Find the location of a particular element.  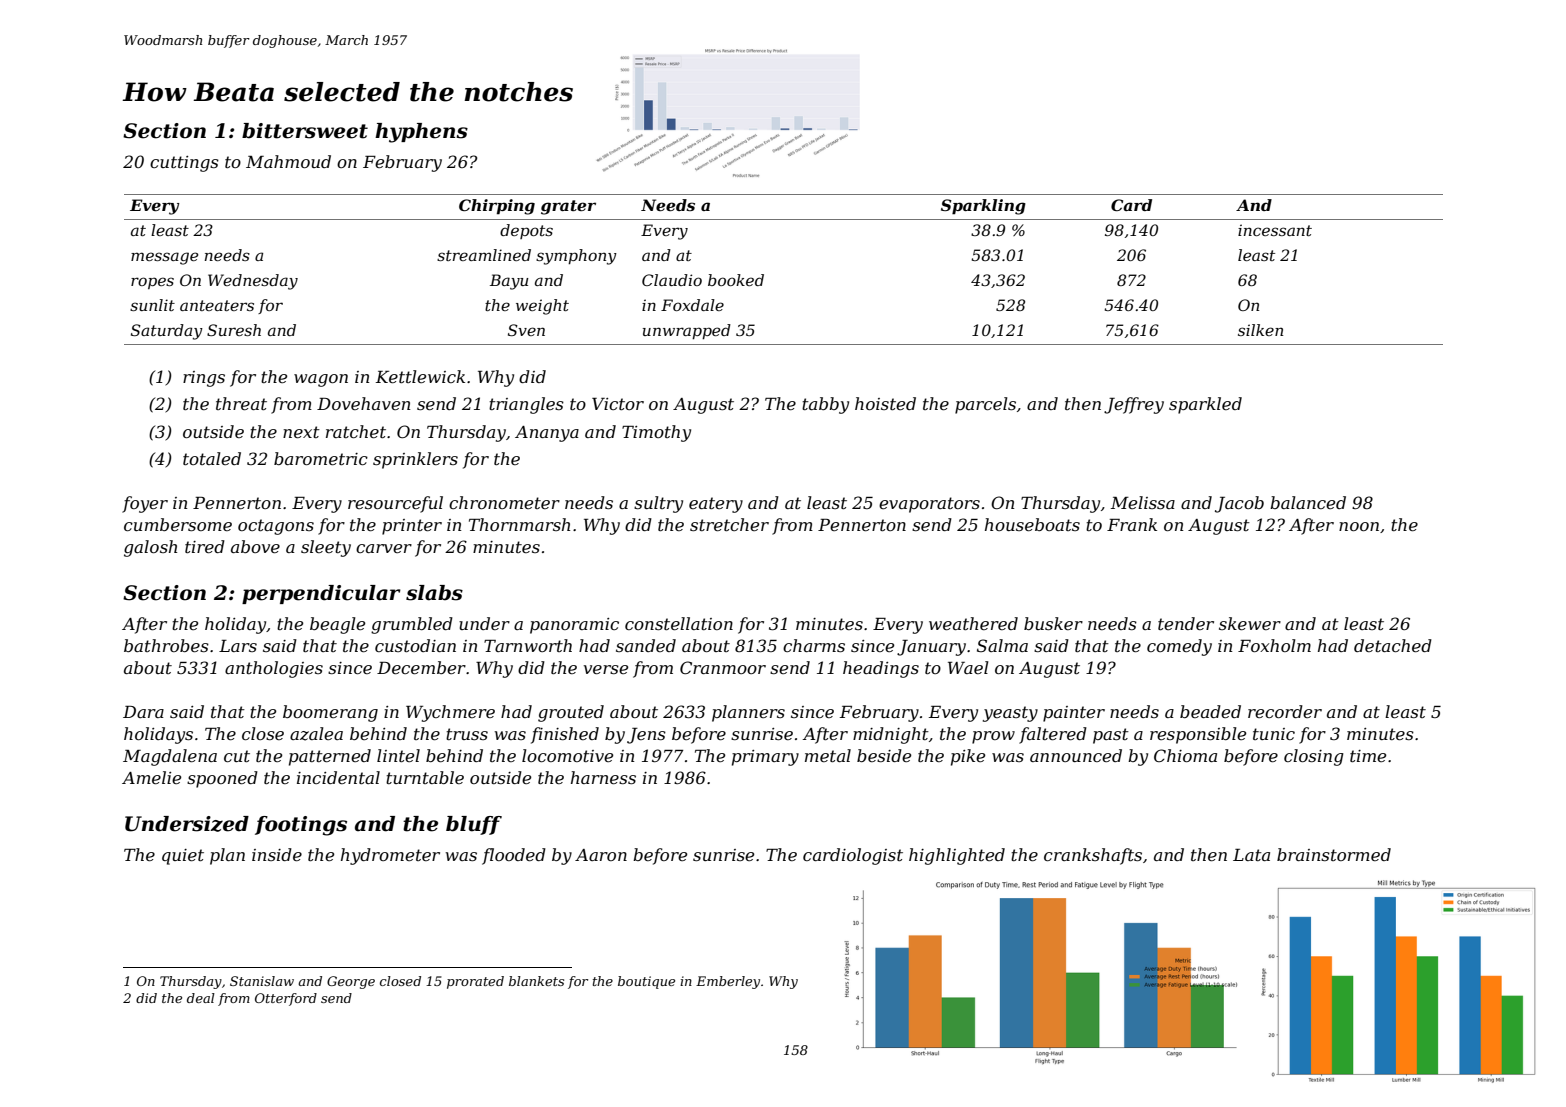

Emberley is located at coordinates (728, 982).
